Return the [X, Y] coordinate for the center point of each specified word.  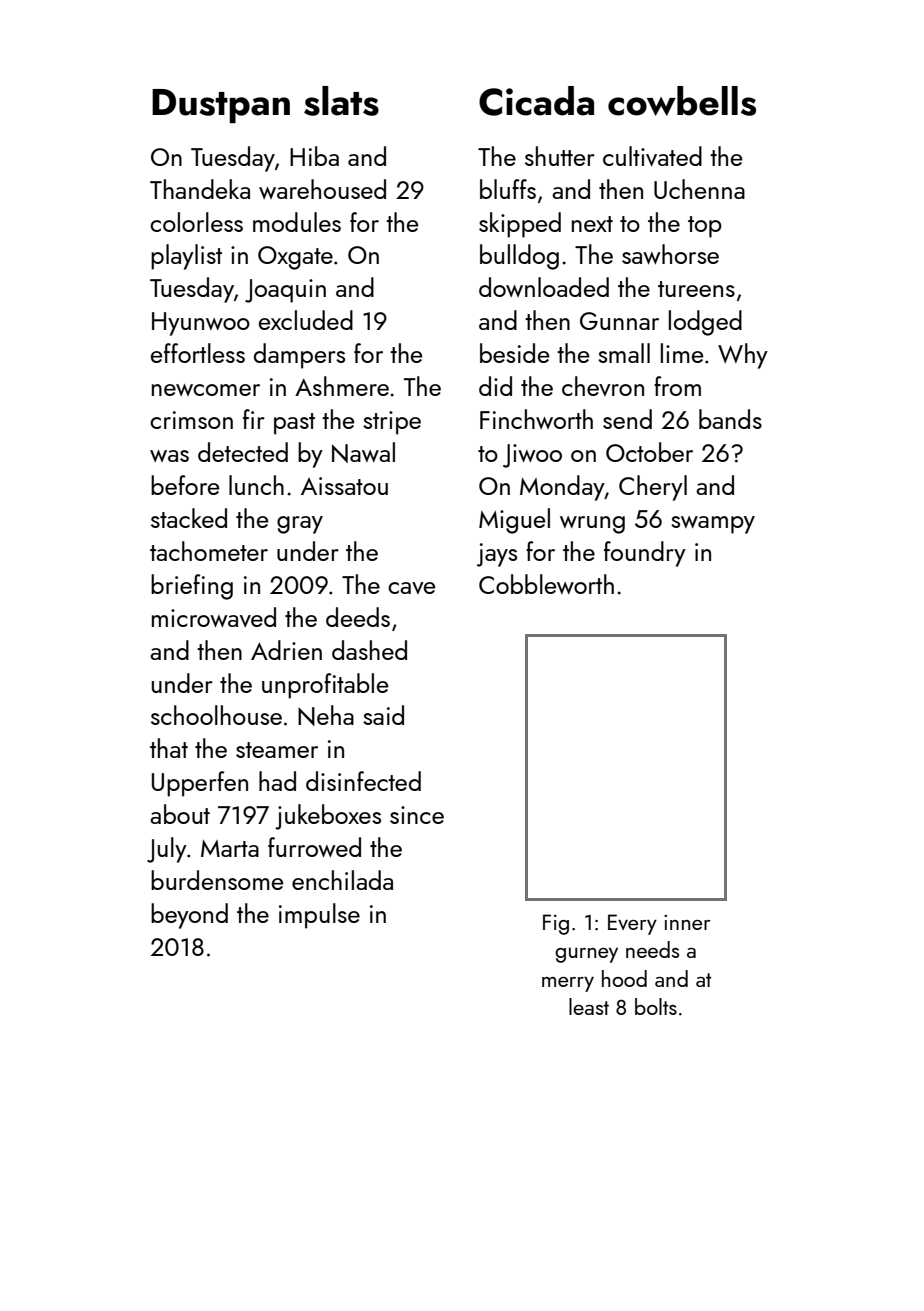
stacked [189, 518]
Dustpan [221, 106]
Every [632, 924]
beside [514, 353]
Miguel [514, 521]
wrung [592, 525]
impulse [319, 916]
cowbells [682, 101]
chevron [603, 386]
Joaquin [285, 291]
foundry [645, 554]
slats [341, 101]
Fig [556, 924]
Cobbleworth [546, 584]
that [169, 748]
